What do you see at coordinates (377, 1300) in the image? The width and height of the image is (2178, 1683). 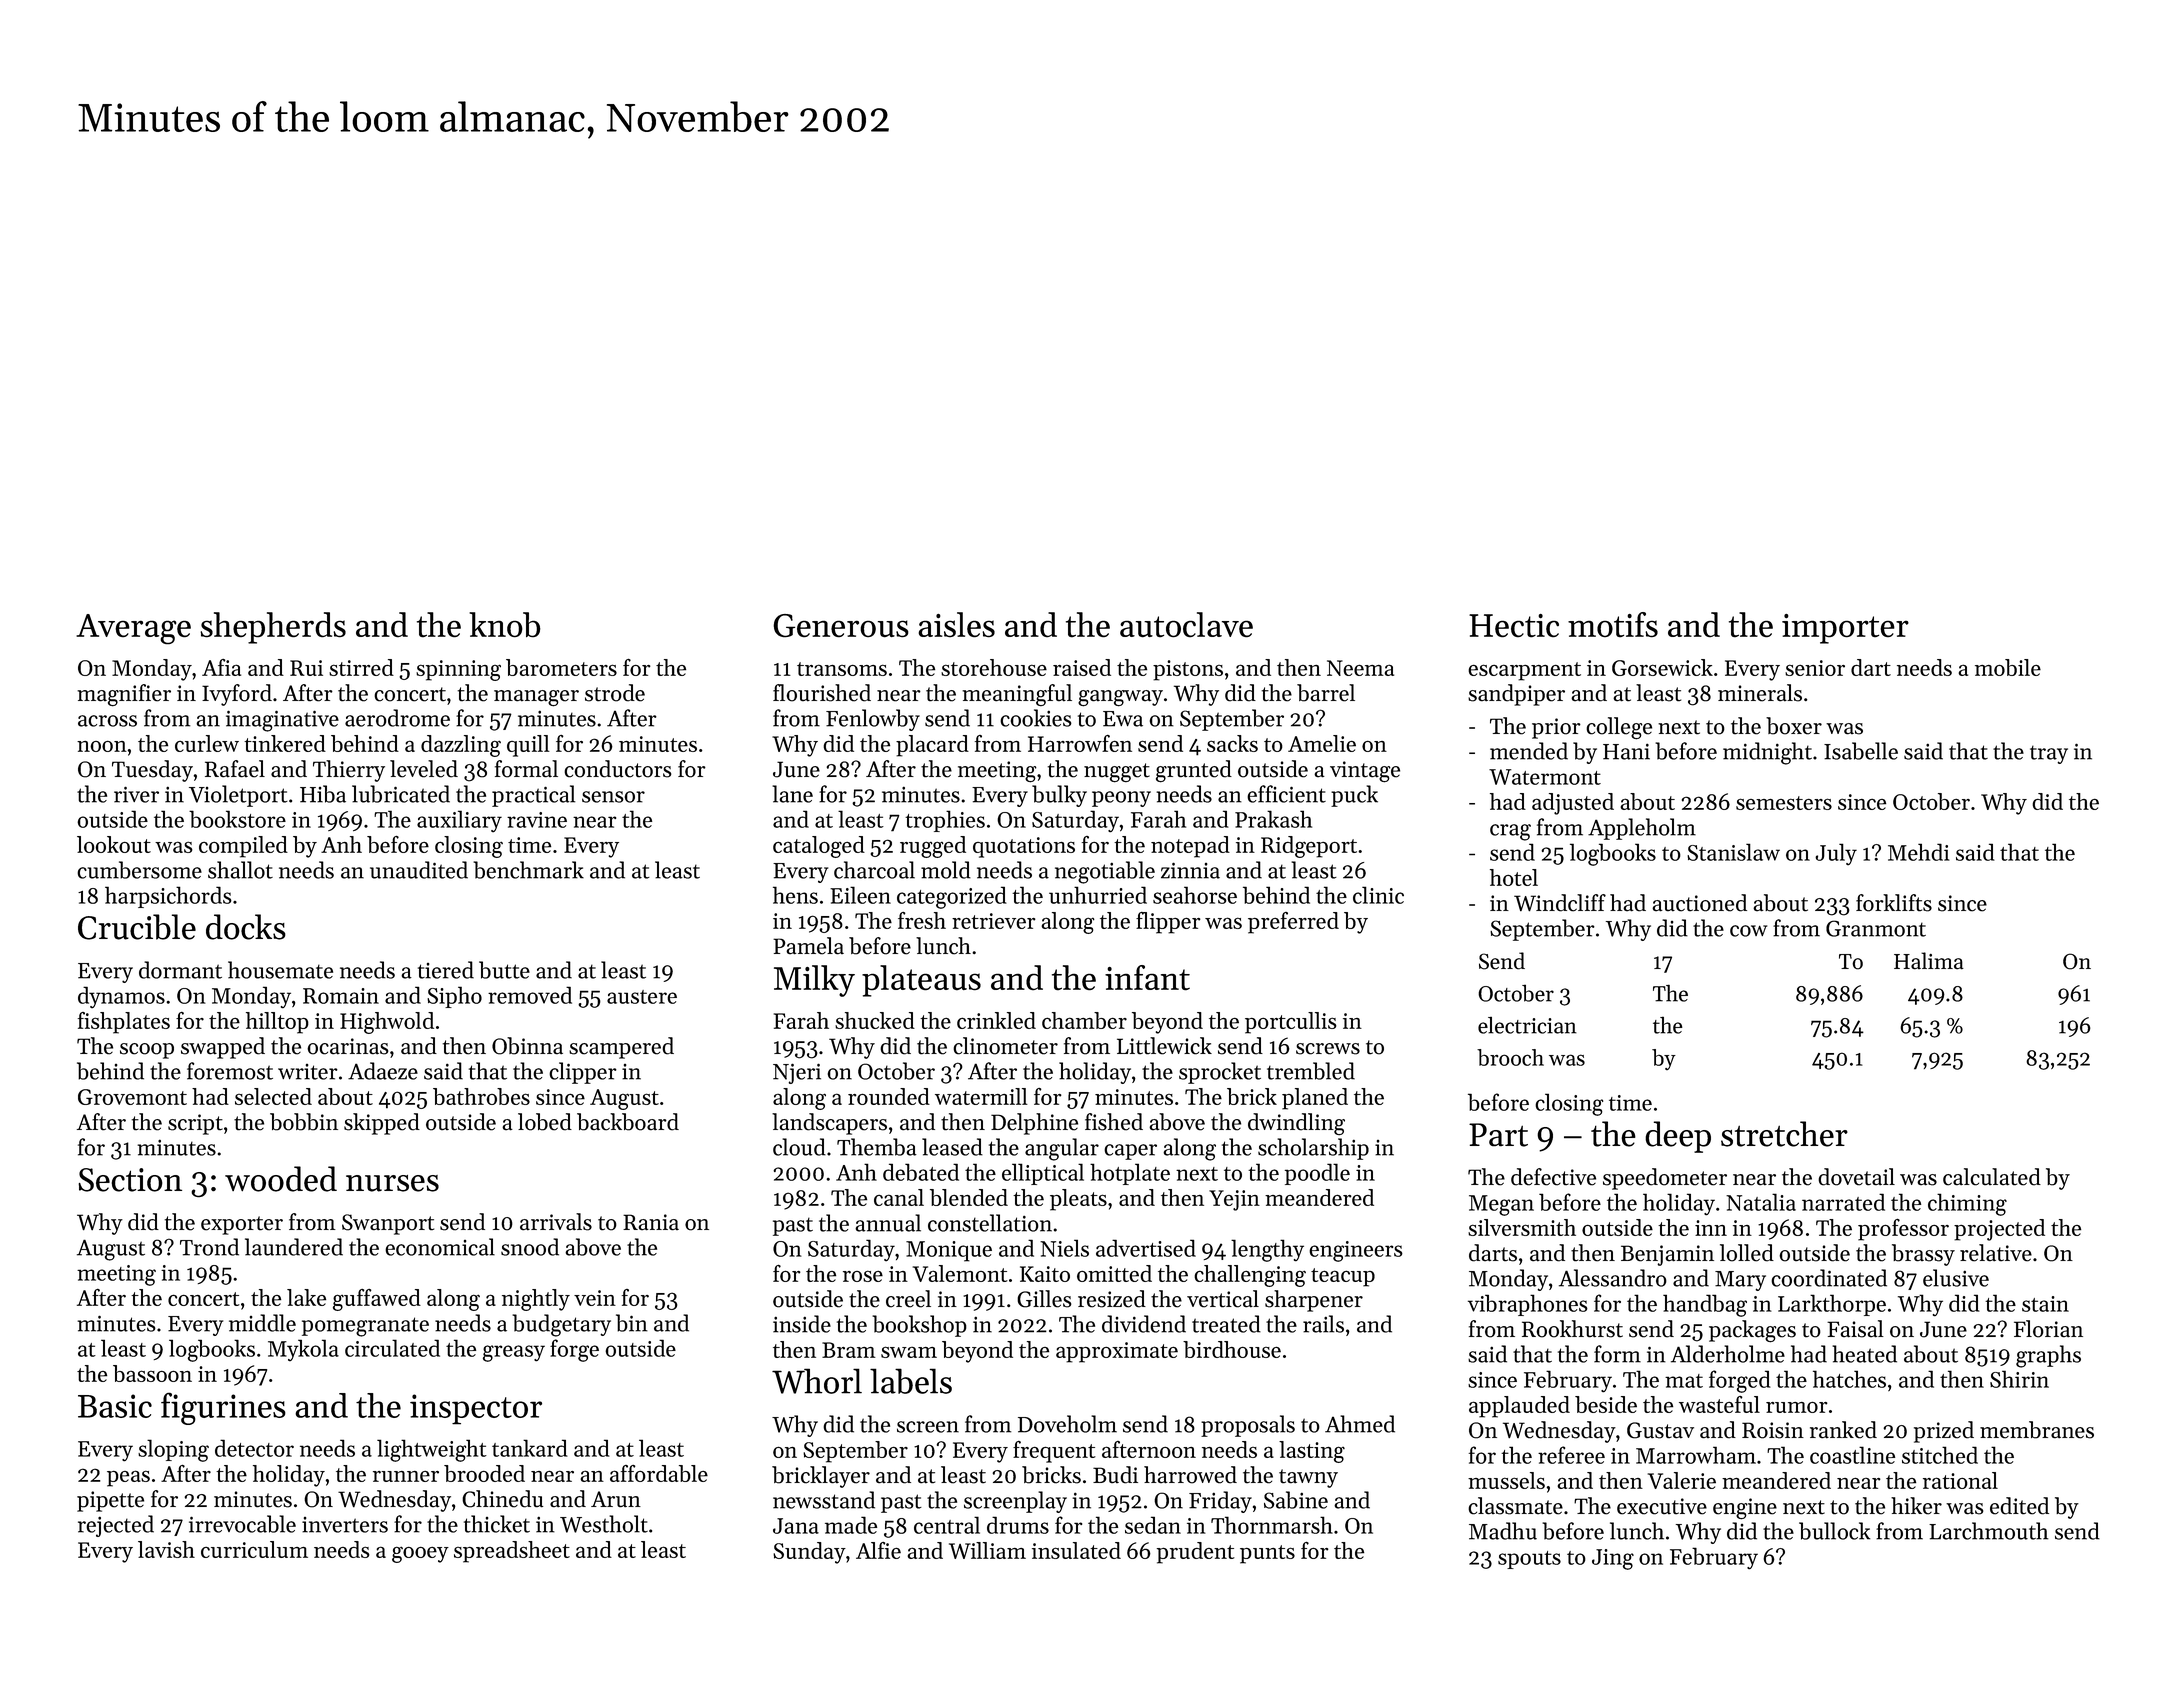 I see `guffawed` at bounding box center [377, 1300].
